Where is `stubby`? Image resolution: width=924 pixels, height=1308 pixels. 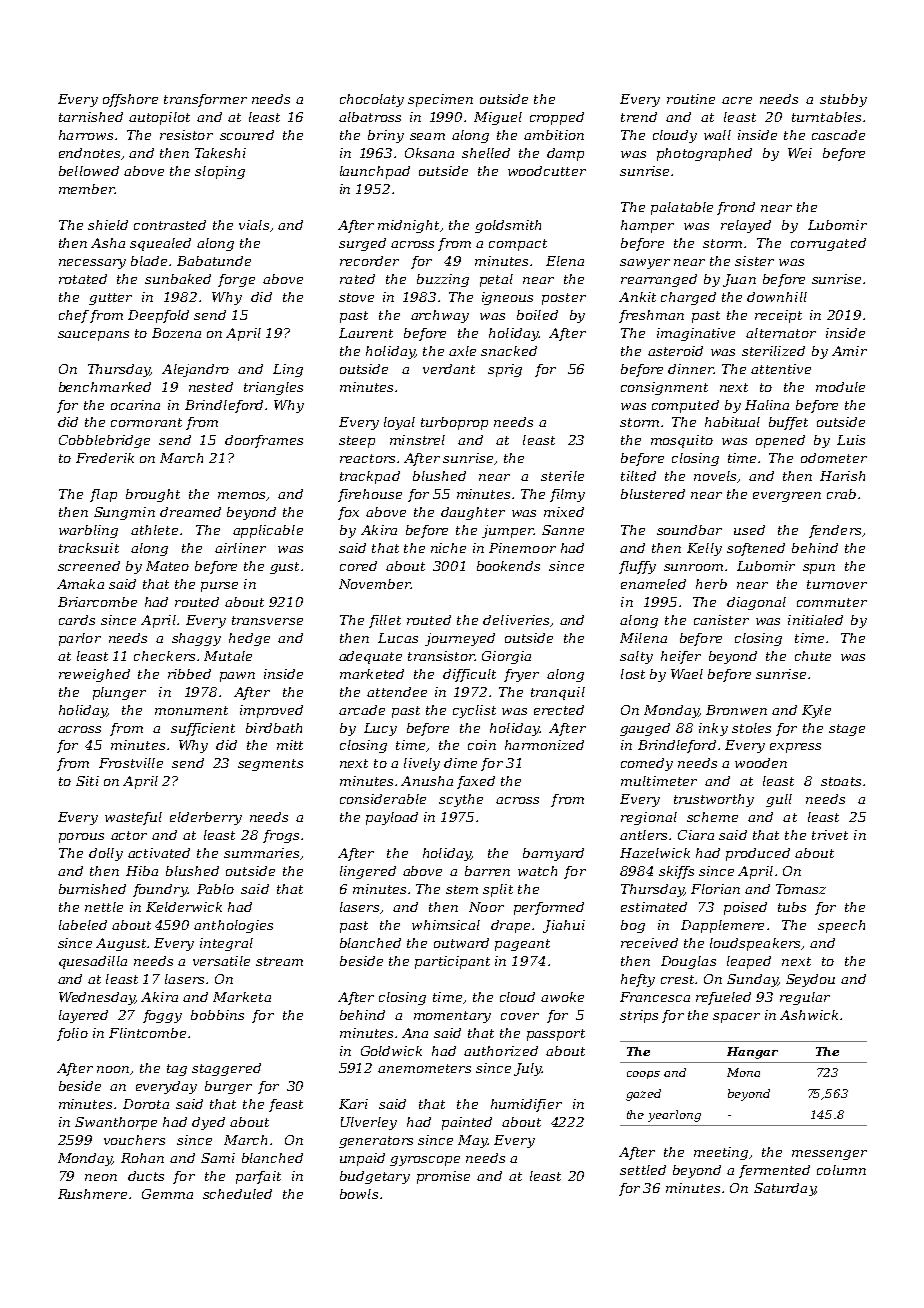 stubby is located at coordinates (843, 100).
